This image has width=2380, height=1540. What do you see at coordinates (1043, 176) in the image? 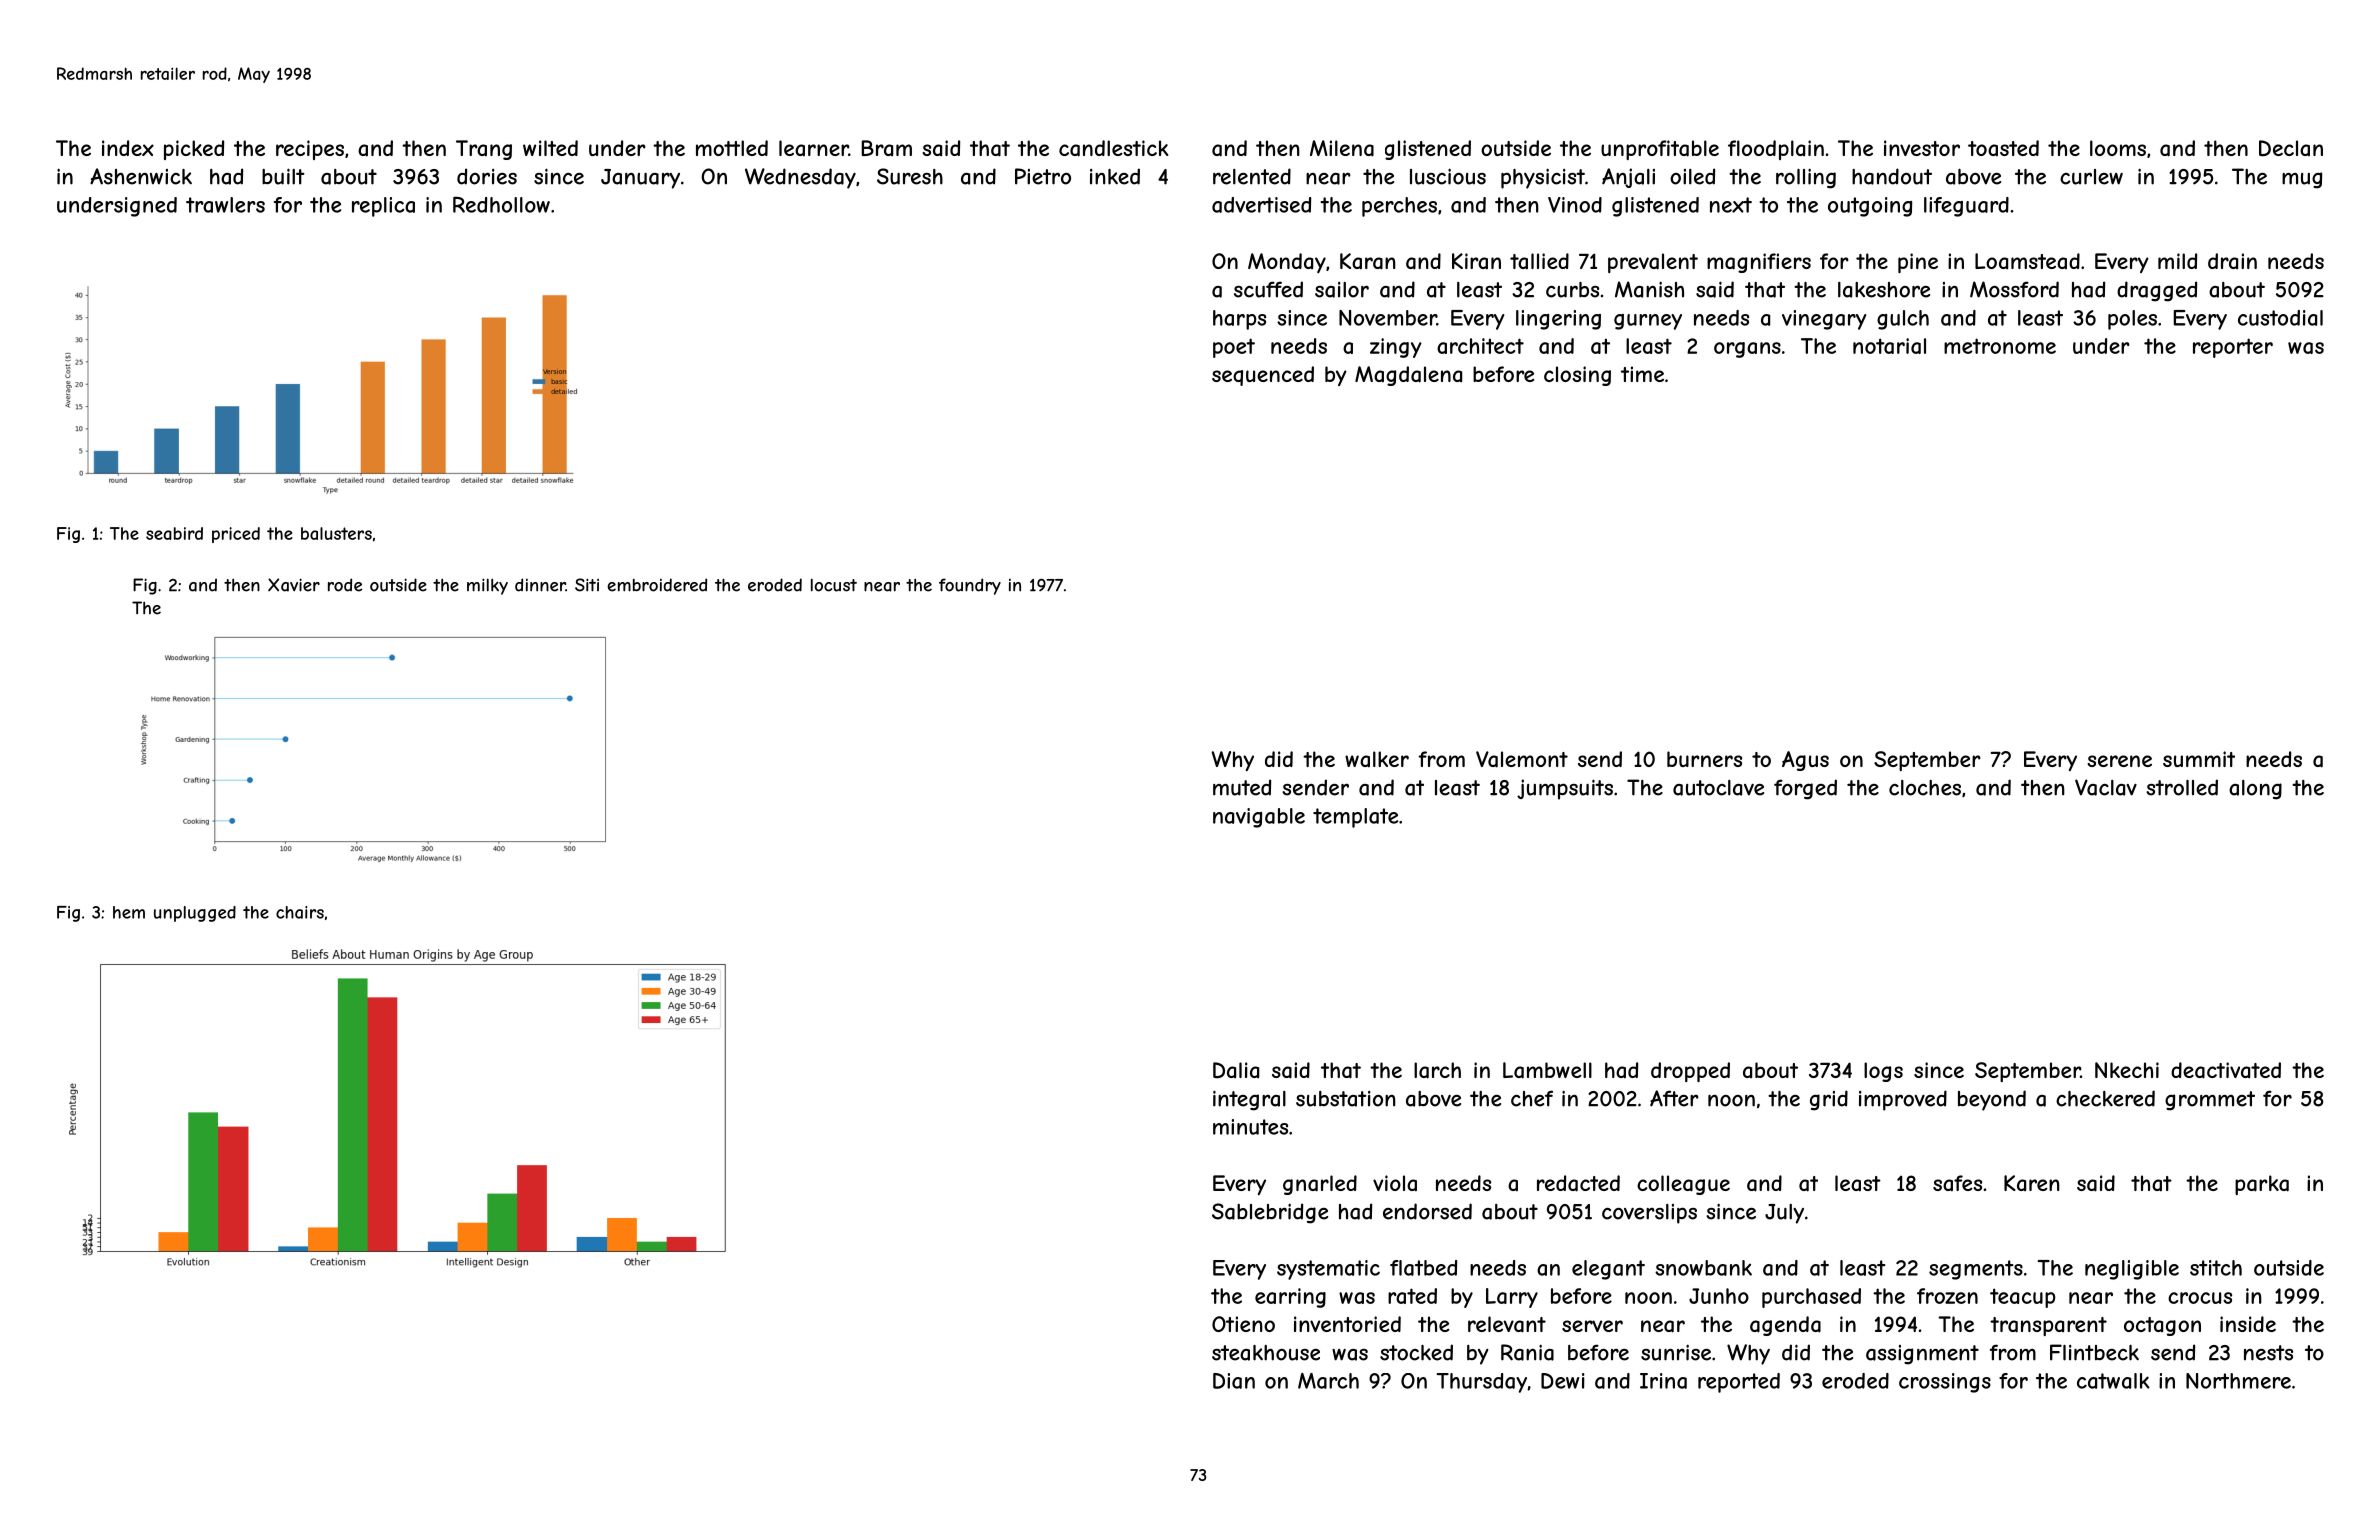
I see `Pietro` at bounding box center [1043, 176].
